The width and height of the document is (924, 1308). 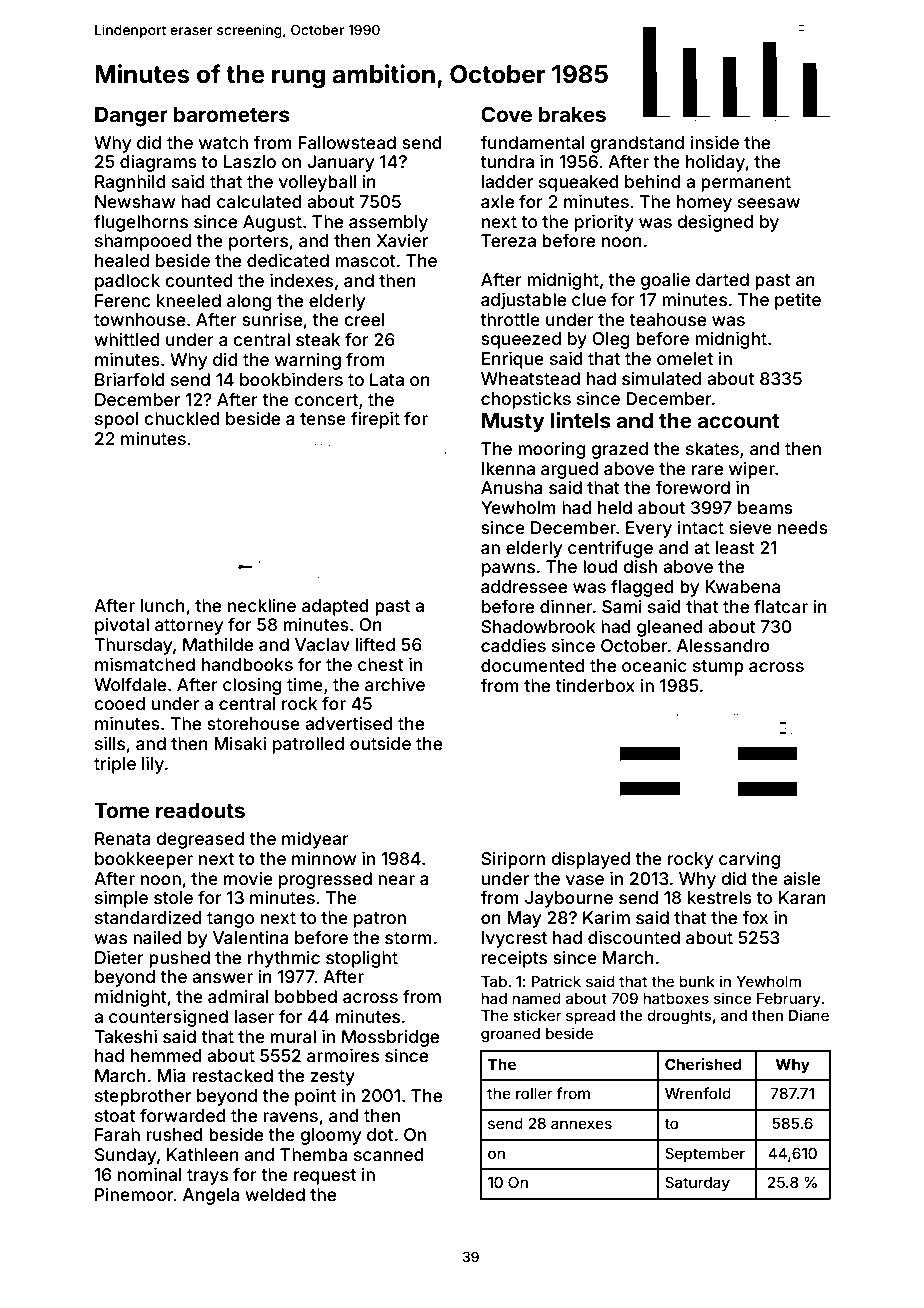 What do you see at coordinates (116, 420) in the document?
I see `spool` at bounding box center [116, 420].
